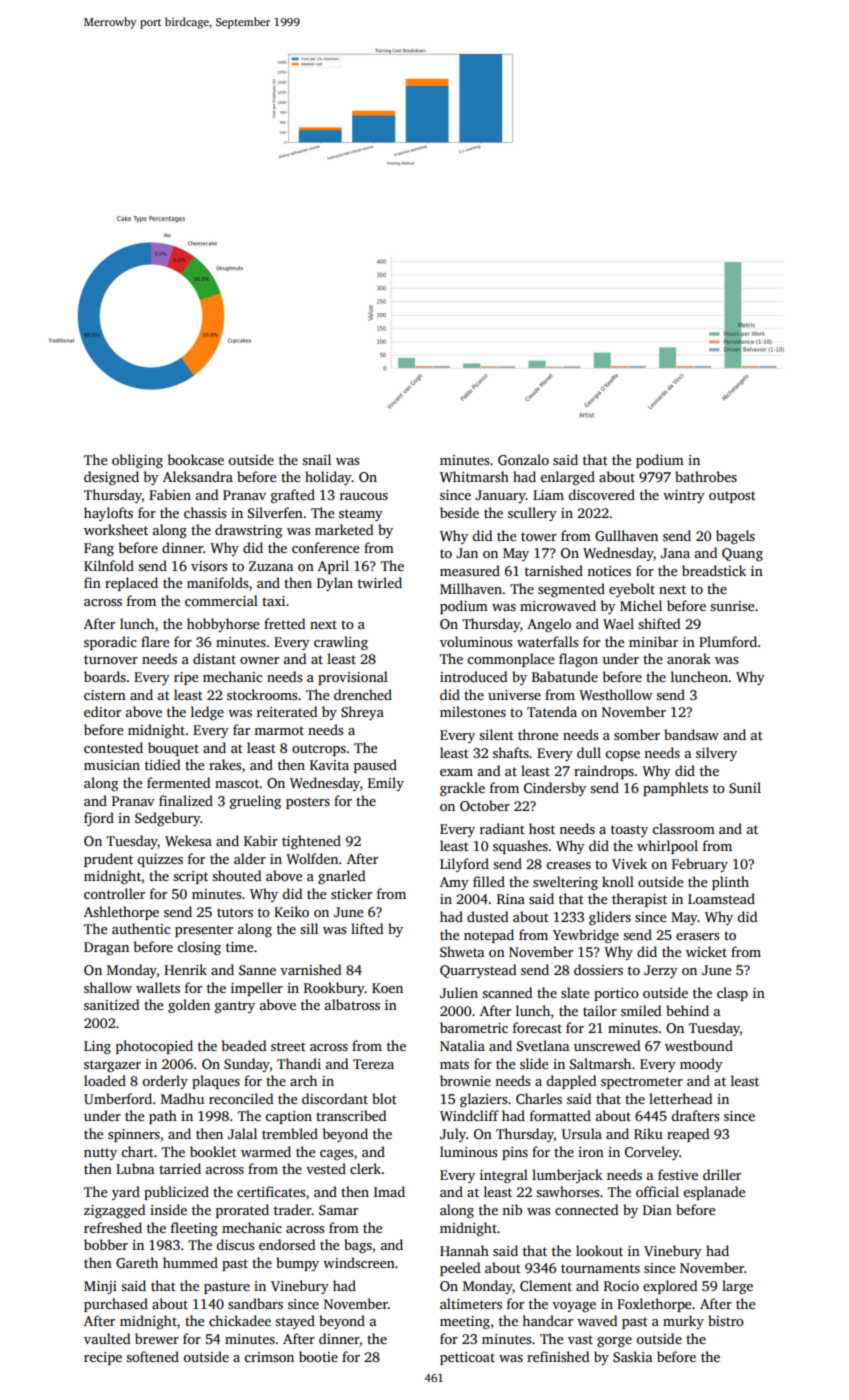 This screenshot has height=1400, width=849. Describe the element at coordinates (716, 754) in the screenshot. I see `silvery` at that location.
